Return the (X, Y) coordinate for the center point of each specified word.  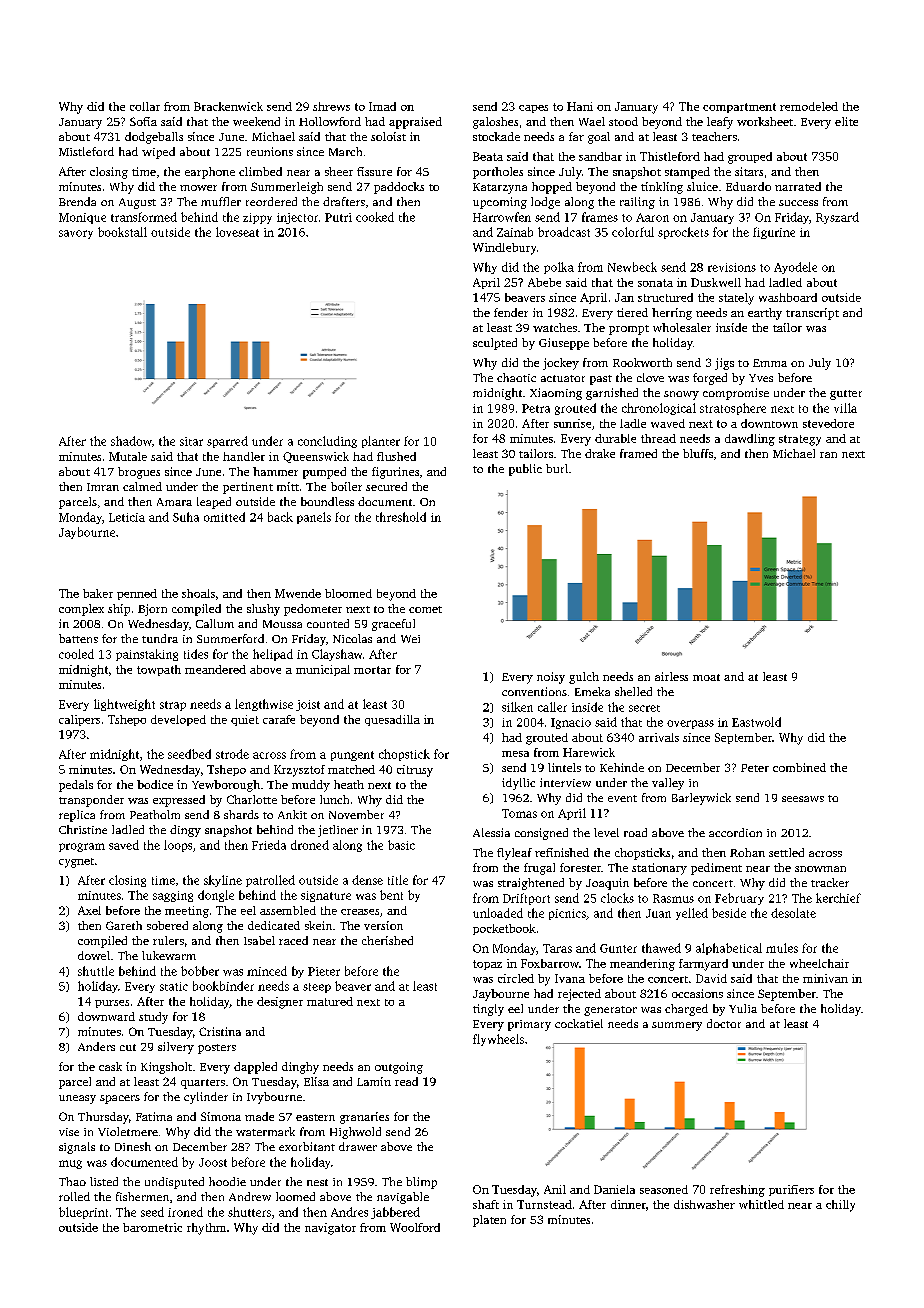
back (280, 517)
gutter (846, 395)
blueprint (83, 1213)
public (525, 470)
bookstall (122, 232)
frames (600, 217)
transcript (812, 314)
